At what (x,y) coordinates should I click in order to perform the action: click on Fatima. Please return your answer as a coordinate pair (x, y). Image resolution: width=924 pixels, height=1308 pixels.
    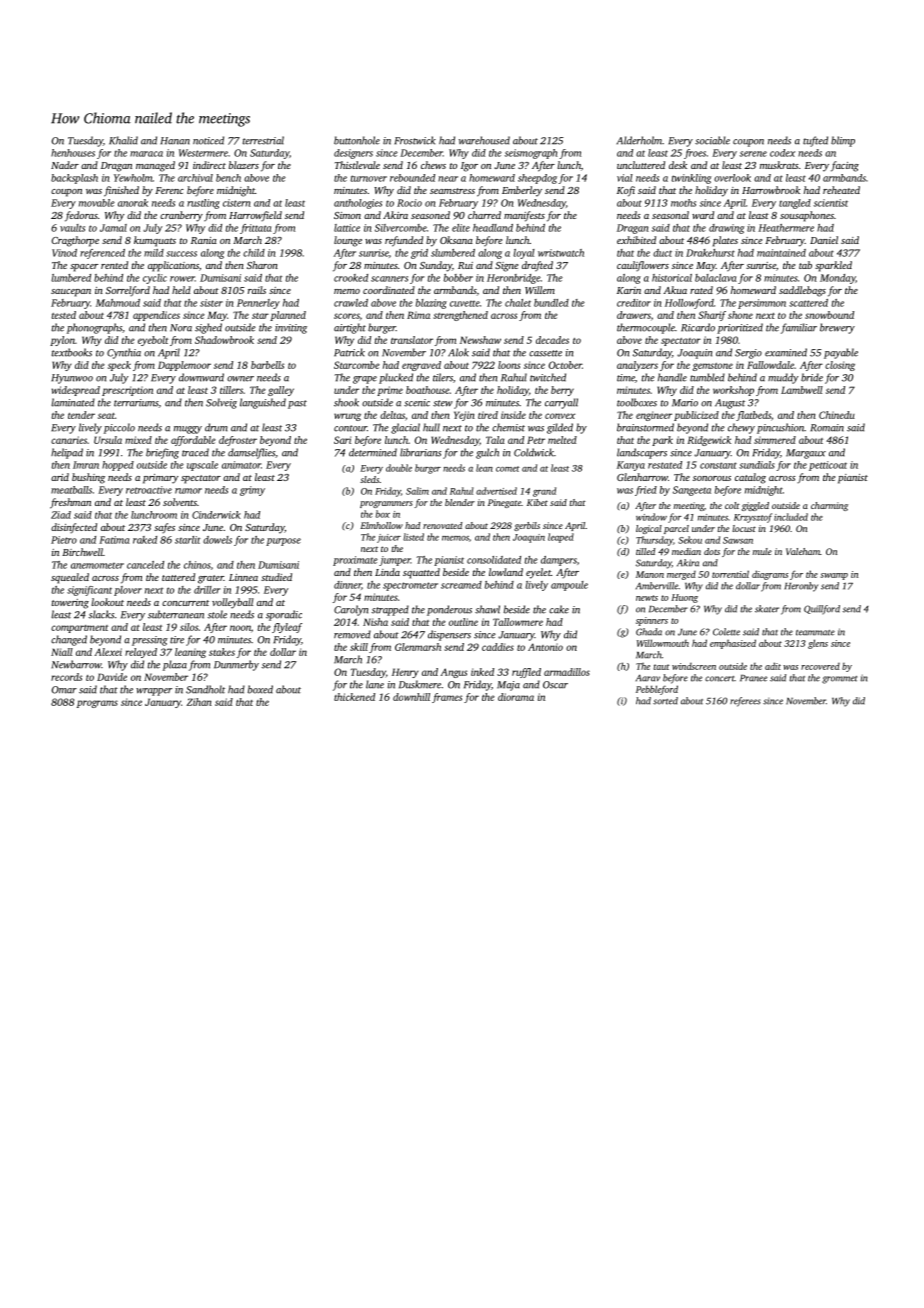
    Looking at the image, I should click on (114, 540).
